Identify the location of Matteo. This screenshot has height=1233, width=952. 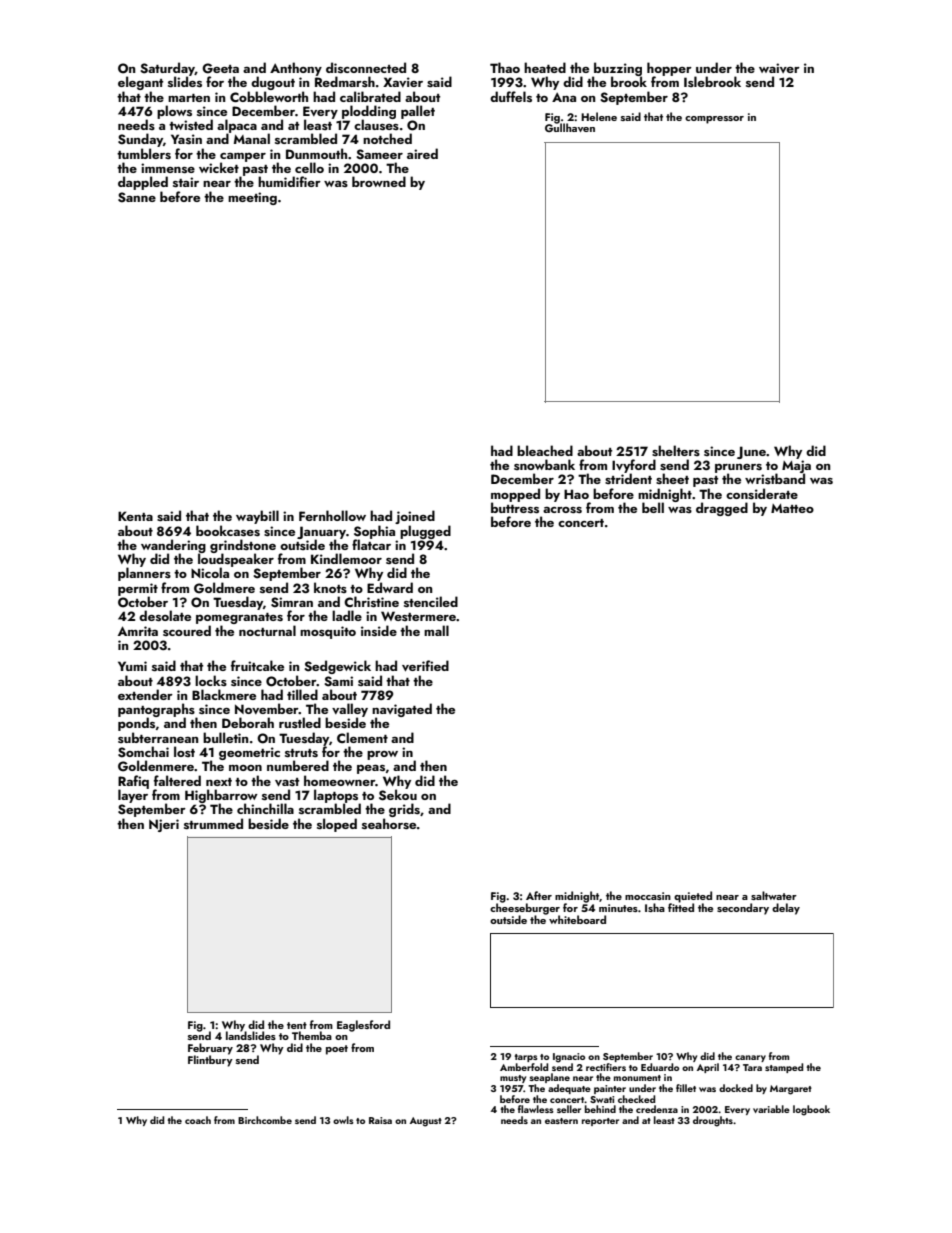
(792, 508).
